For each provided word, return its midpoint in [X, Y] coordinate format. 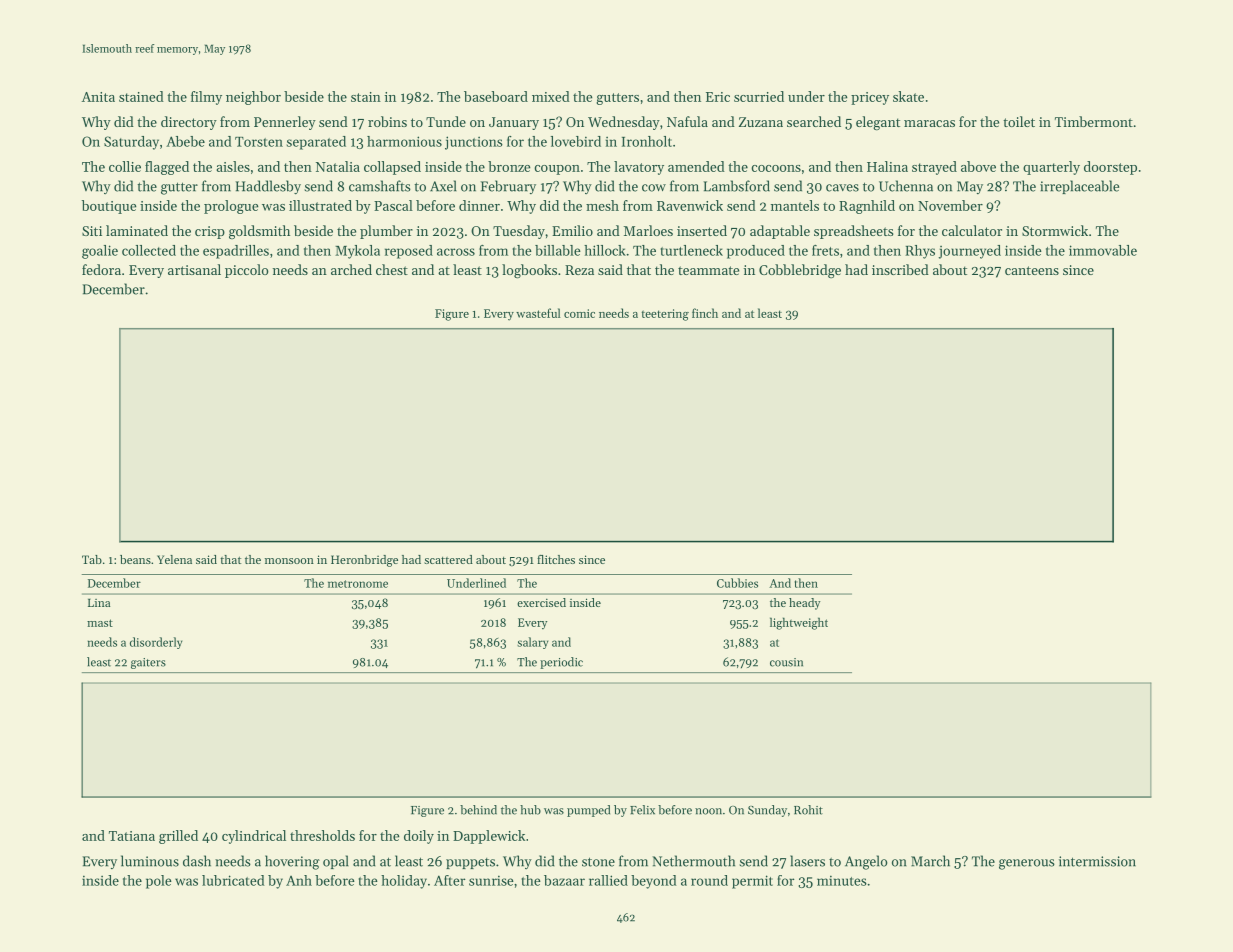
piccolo [246, 271]
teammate [708, 270]
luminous [150, 861]
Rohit [808, 810]
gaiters [148, 663]
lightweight [799, 623]
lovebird [576, 141]
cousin [786, 662]
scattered [448, 559]
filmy [206, 98]
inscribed [900, 269]
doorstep [1110, 168]
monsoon [289, 561]
